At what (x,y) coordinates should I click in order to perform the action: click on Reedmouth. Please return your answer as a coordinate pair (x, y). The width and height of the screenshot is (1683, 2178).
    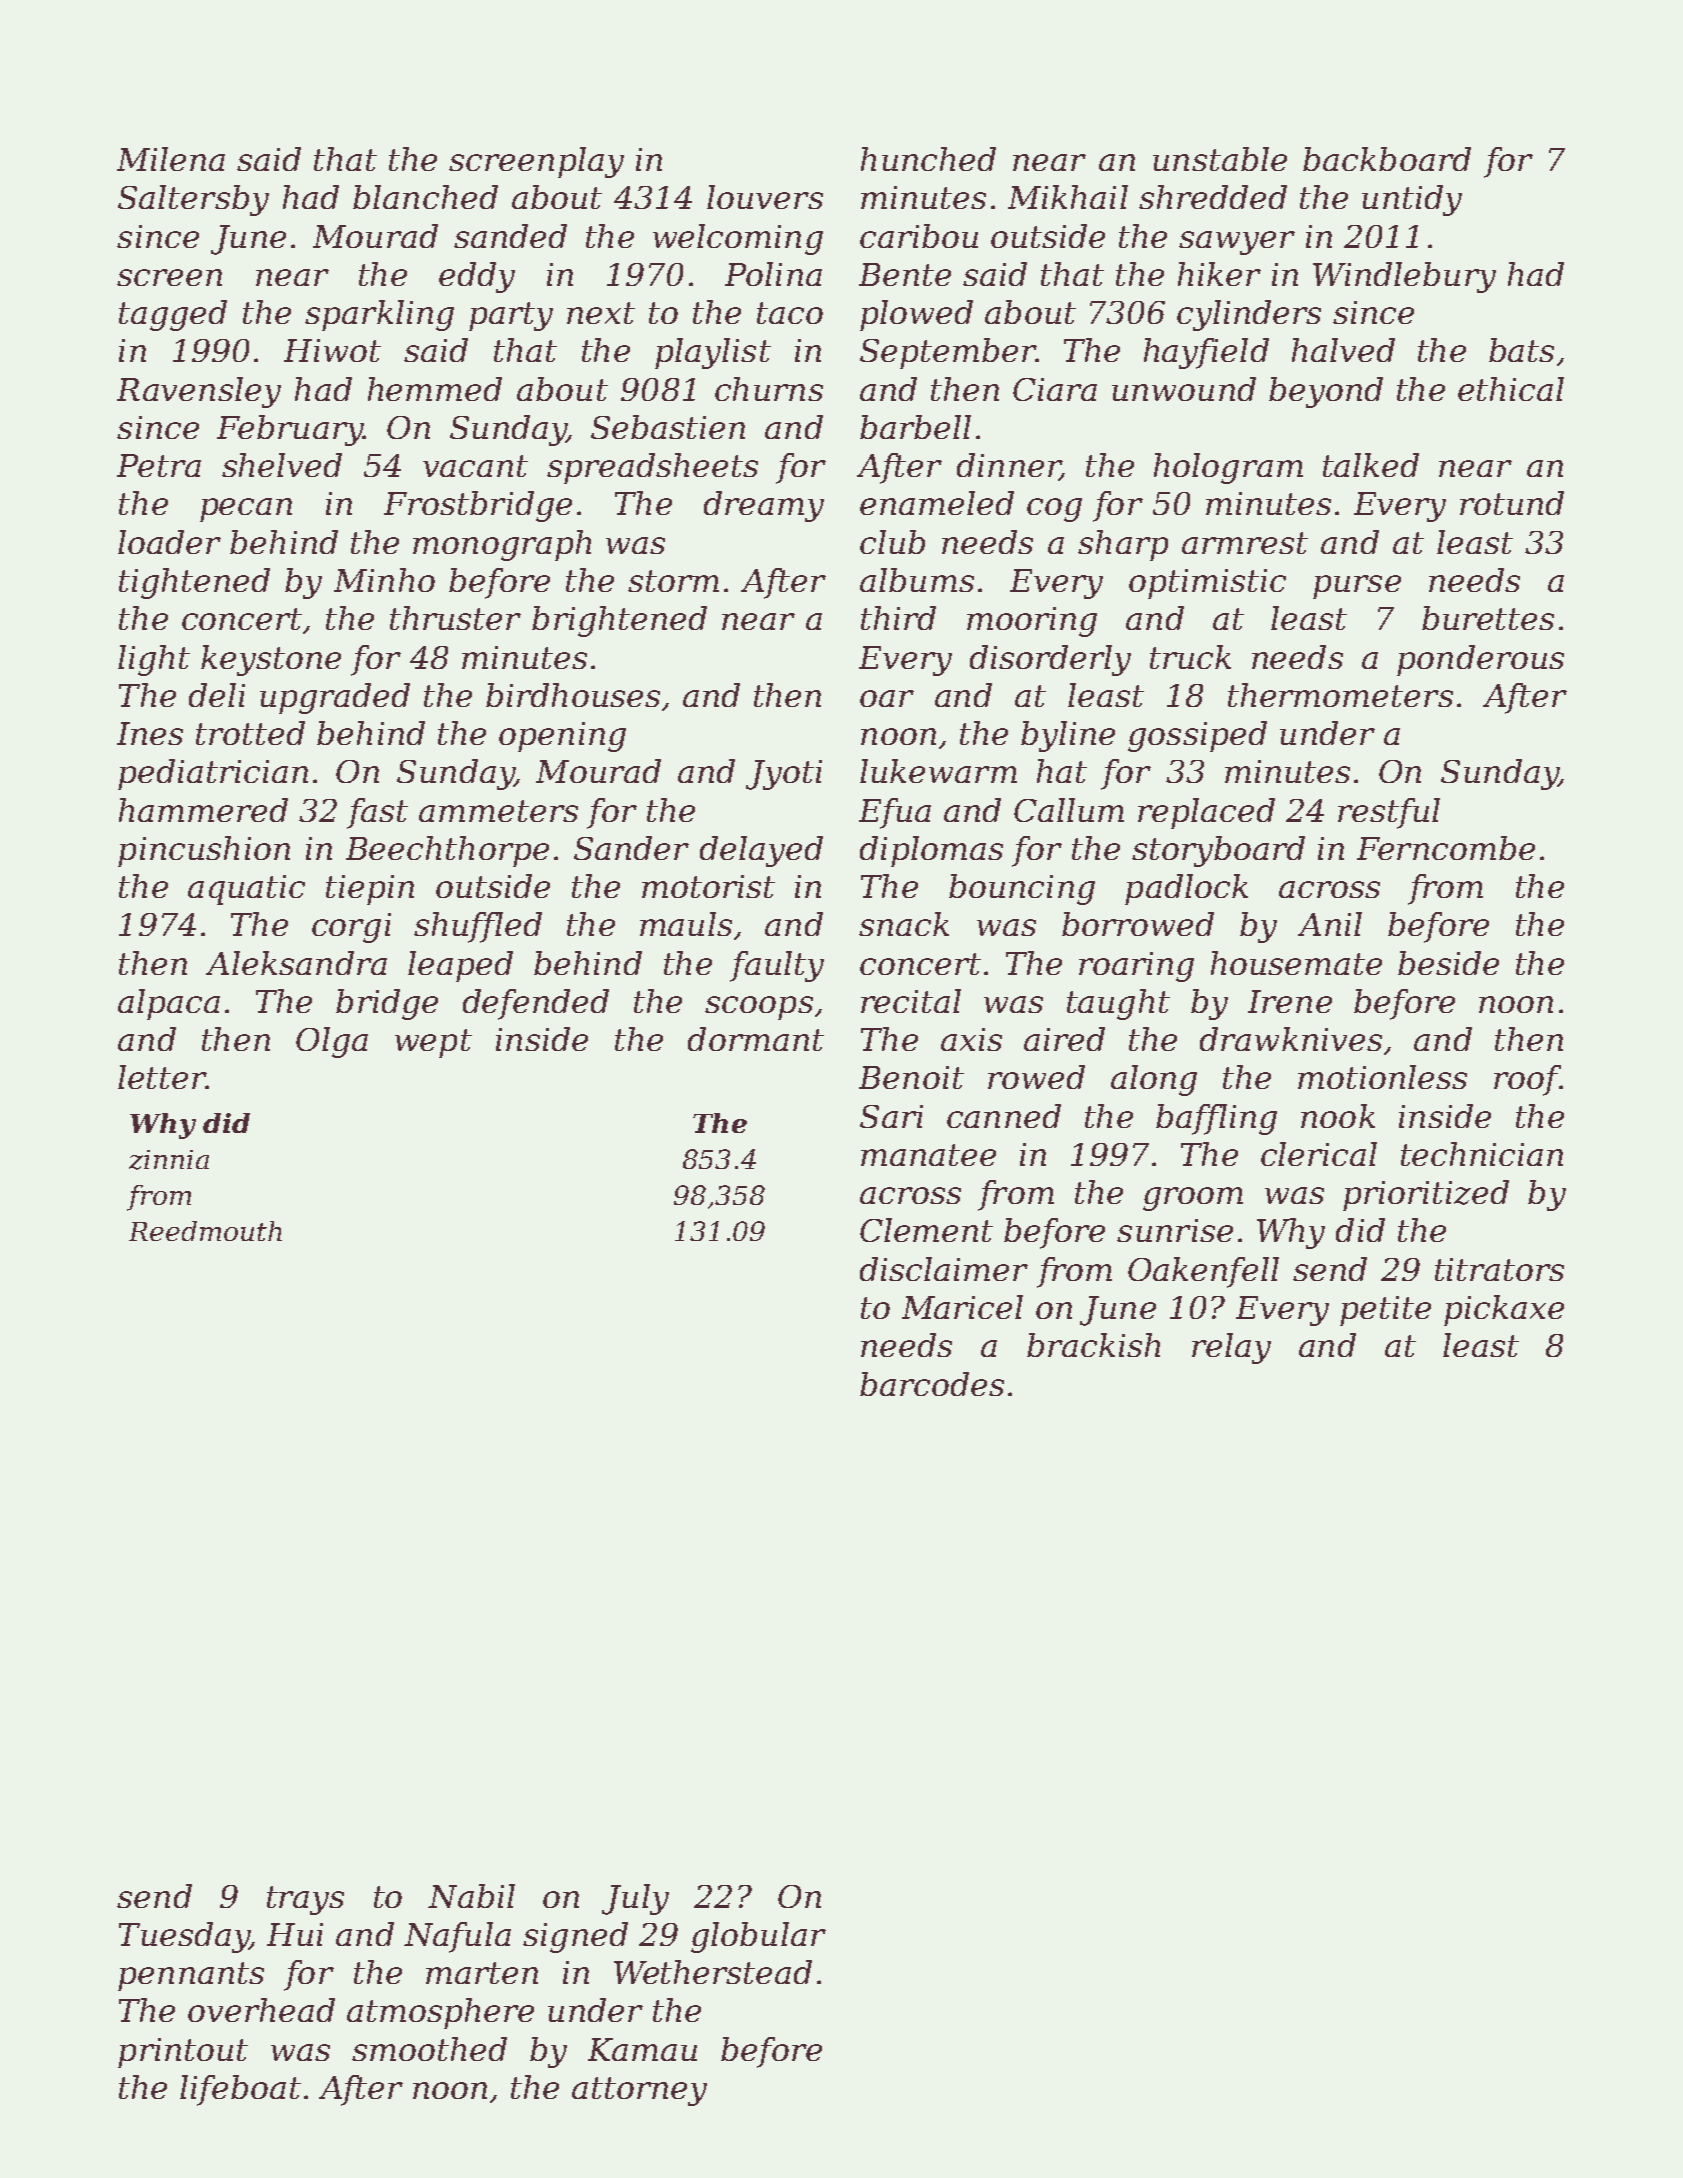
    Looking at the image, I should click on (205, 1231).
